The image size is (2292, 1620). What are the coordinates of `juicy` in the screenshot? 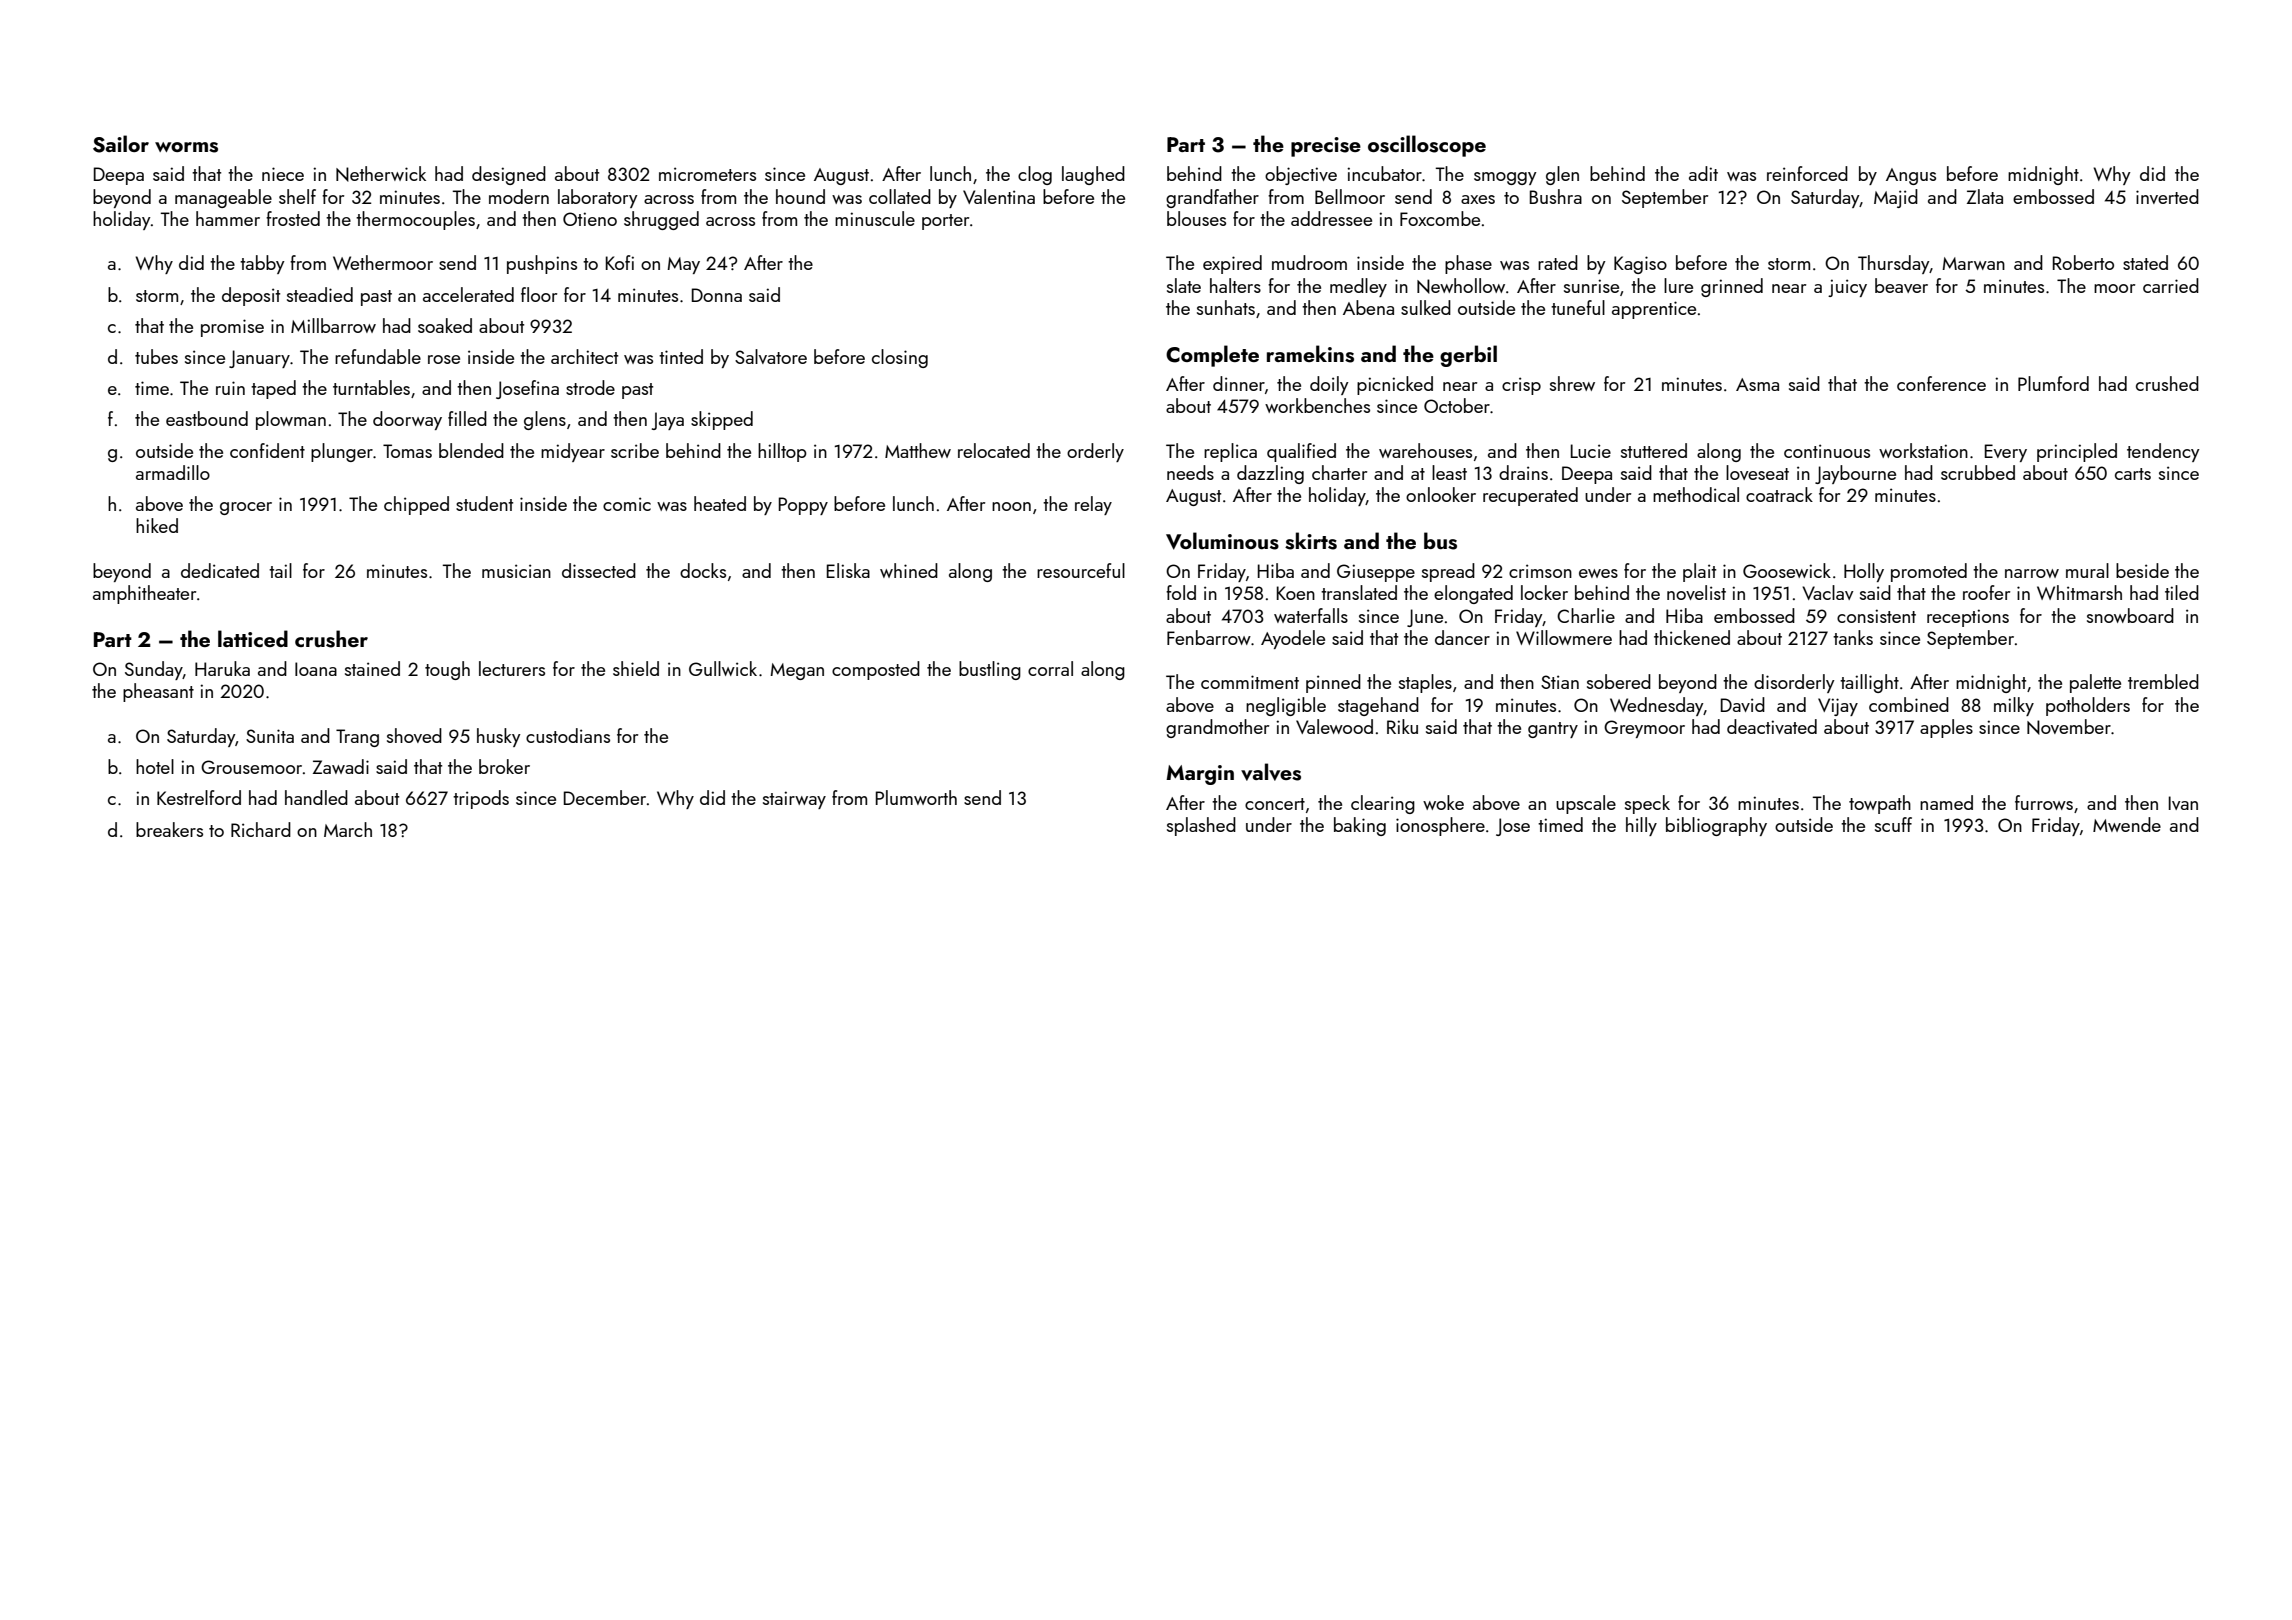 It's located at (1847, 288).
